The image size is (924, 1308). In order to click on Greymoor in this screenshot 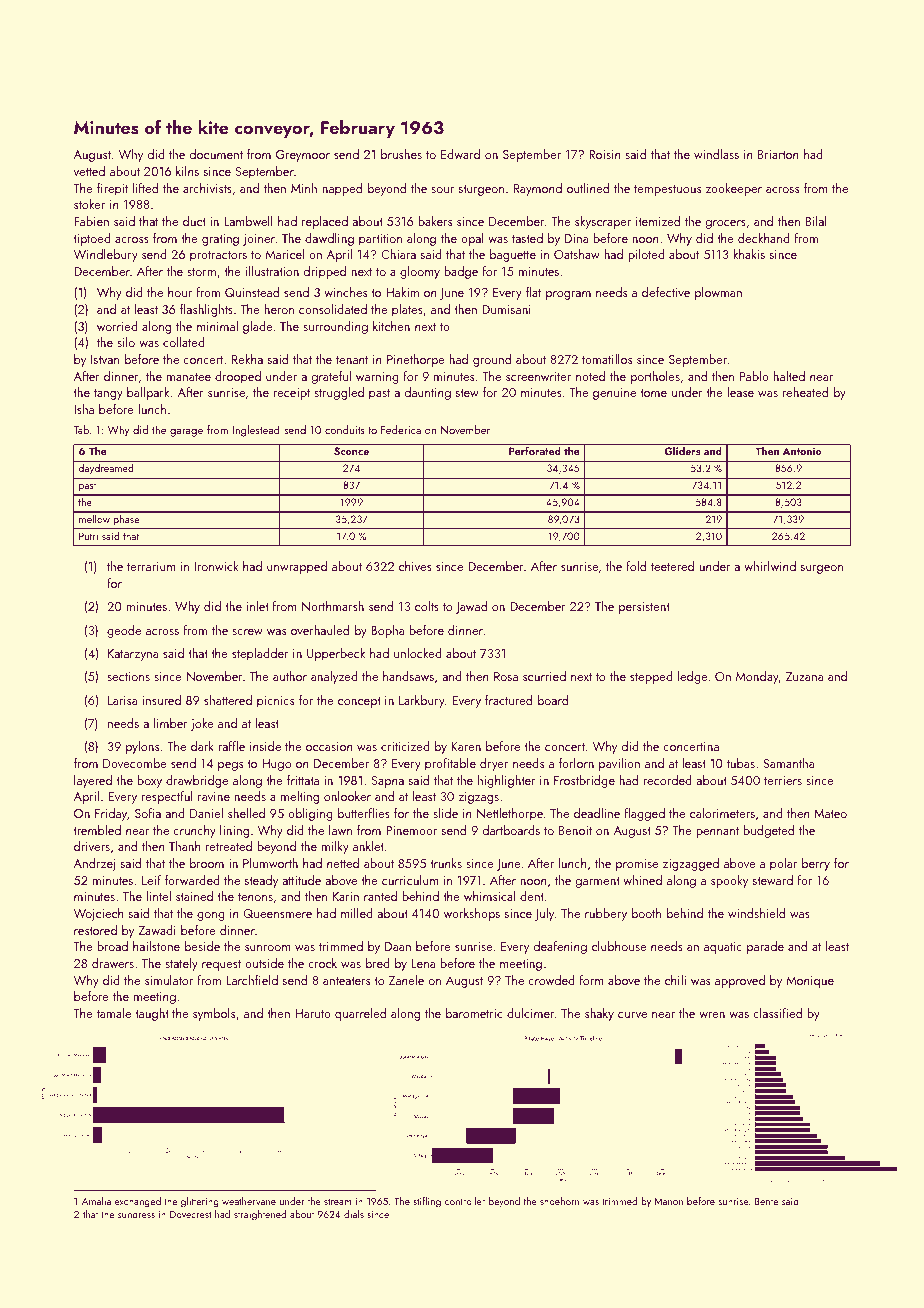, I will do `click(303, 156)`.
